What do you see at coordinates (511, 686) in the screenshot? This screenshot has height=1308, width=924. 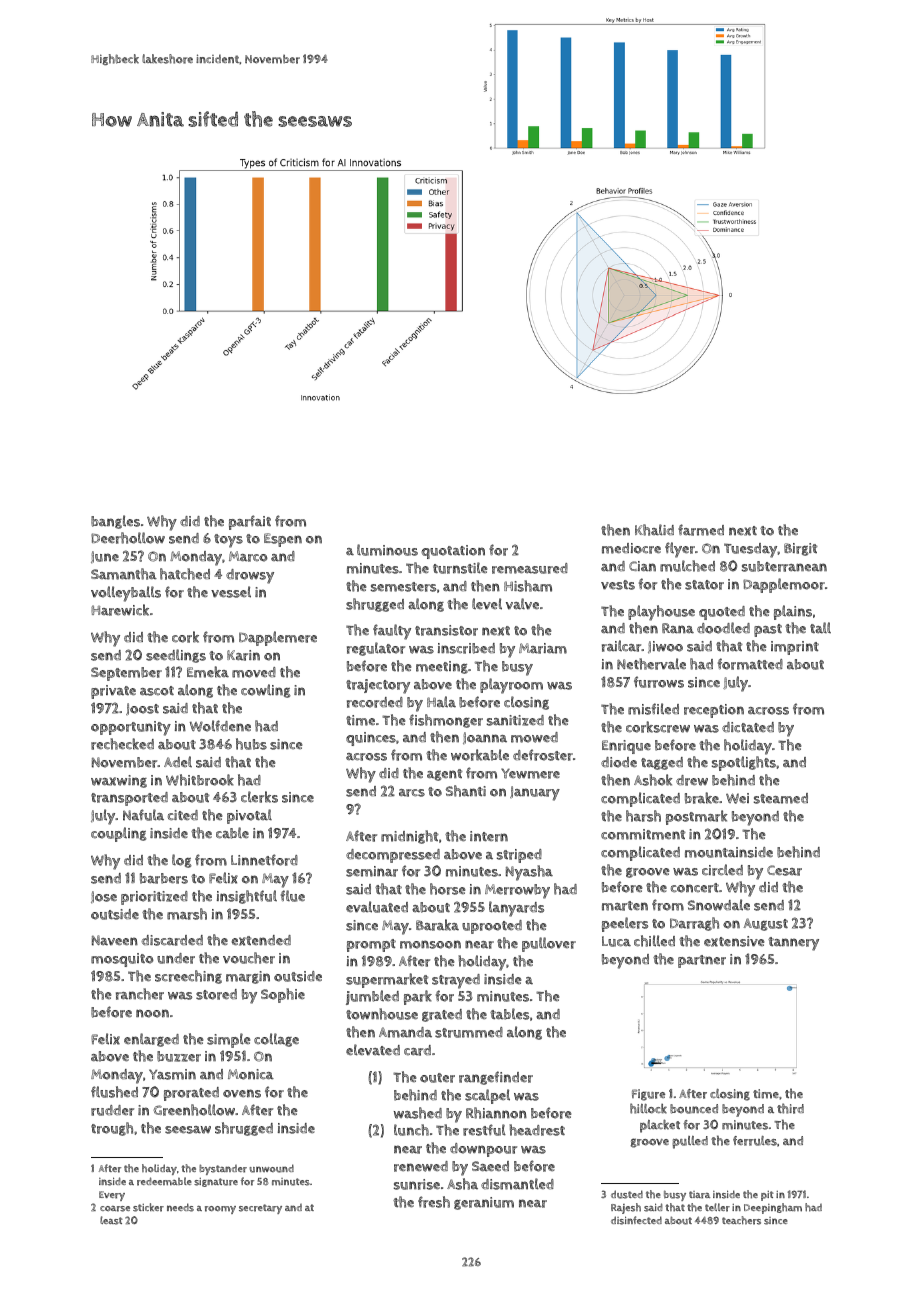 I see `playroom` at bounding box center [511, 686].
